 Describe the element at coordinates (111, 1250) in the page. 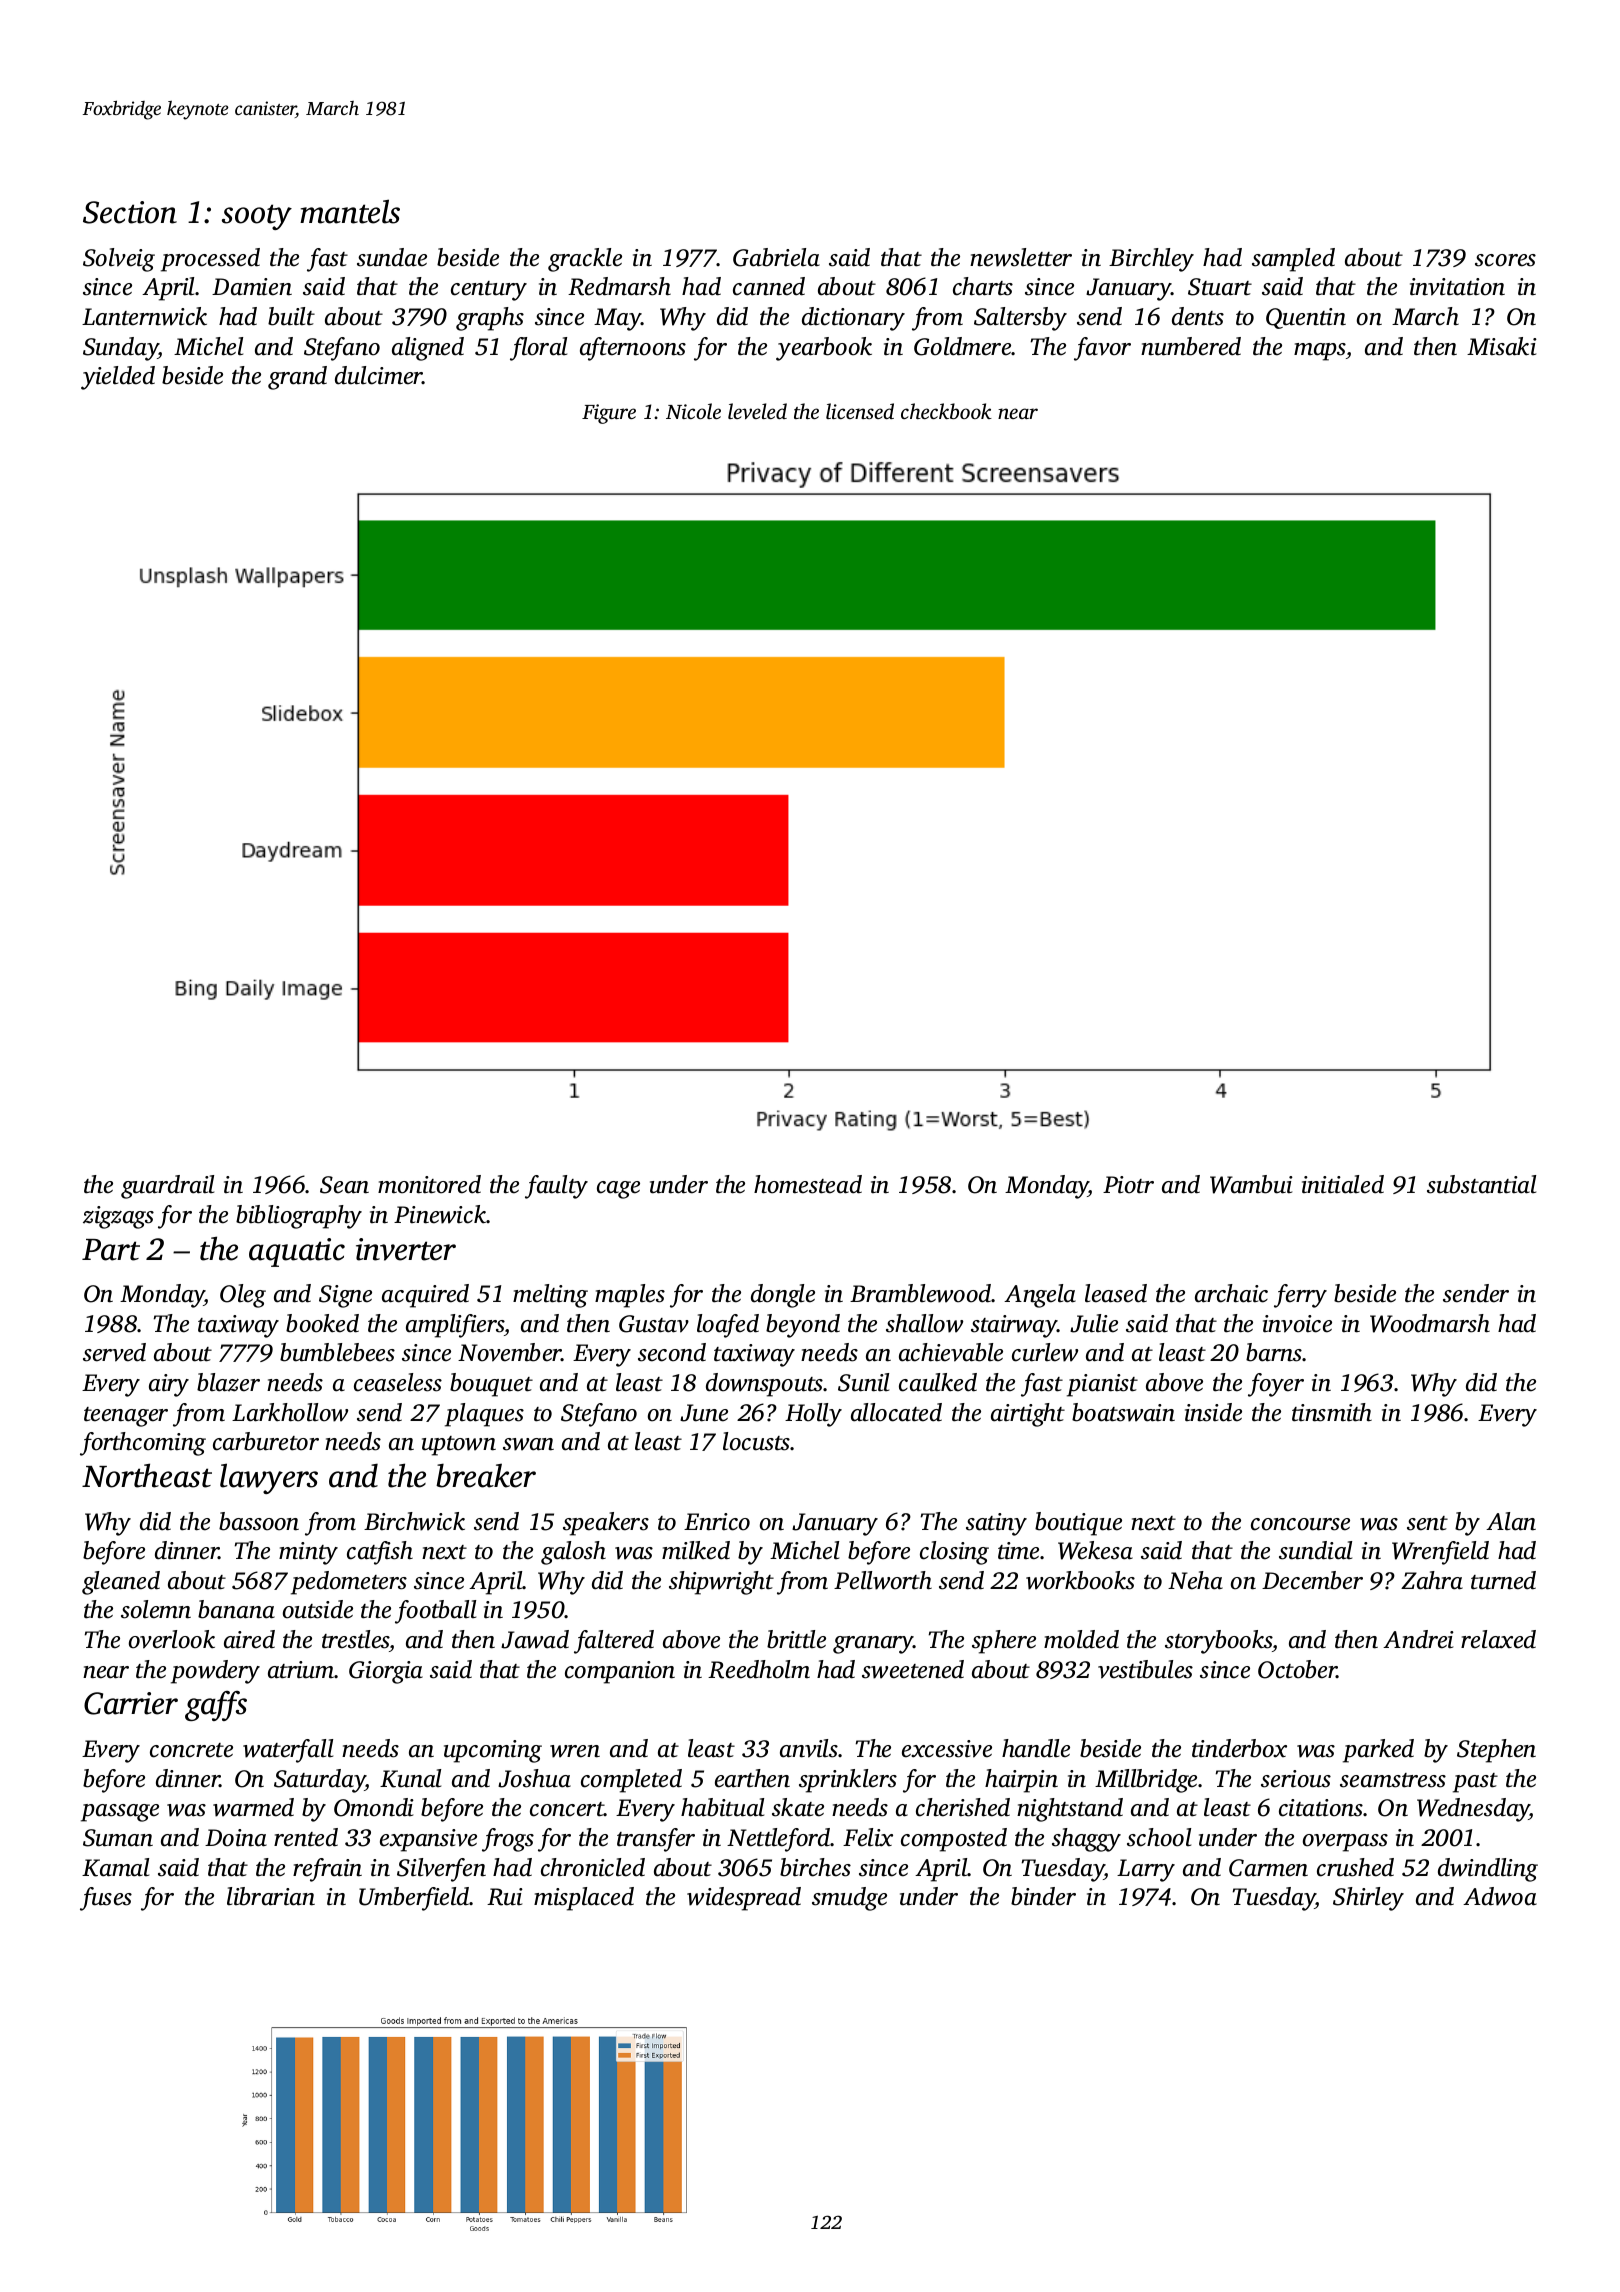

I see `Part` at that location.
